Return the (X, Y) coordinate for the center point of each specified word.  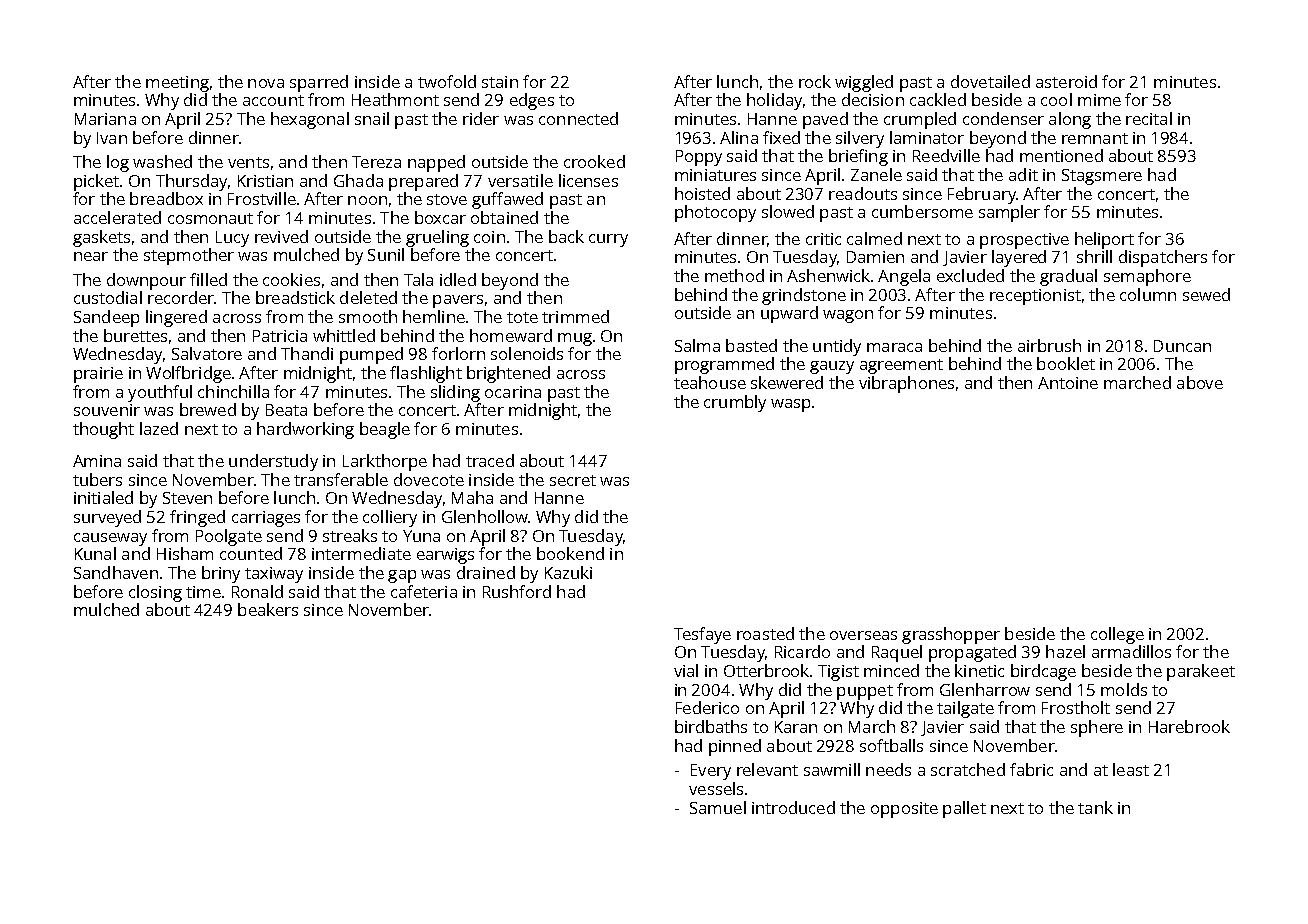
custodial (108, 297)
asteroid (1066, 81)
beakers (268, 609)
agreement (901, 366)
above (1200, 382)
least (1131, 769)
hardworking (305, 430)
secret (573, 480)
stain (500, 82)
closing (155, 593)
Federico (707, 707)
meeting (177, 84)
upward (789, 314)
